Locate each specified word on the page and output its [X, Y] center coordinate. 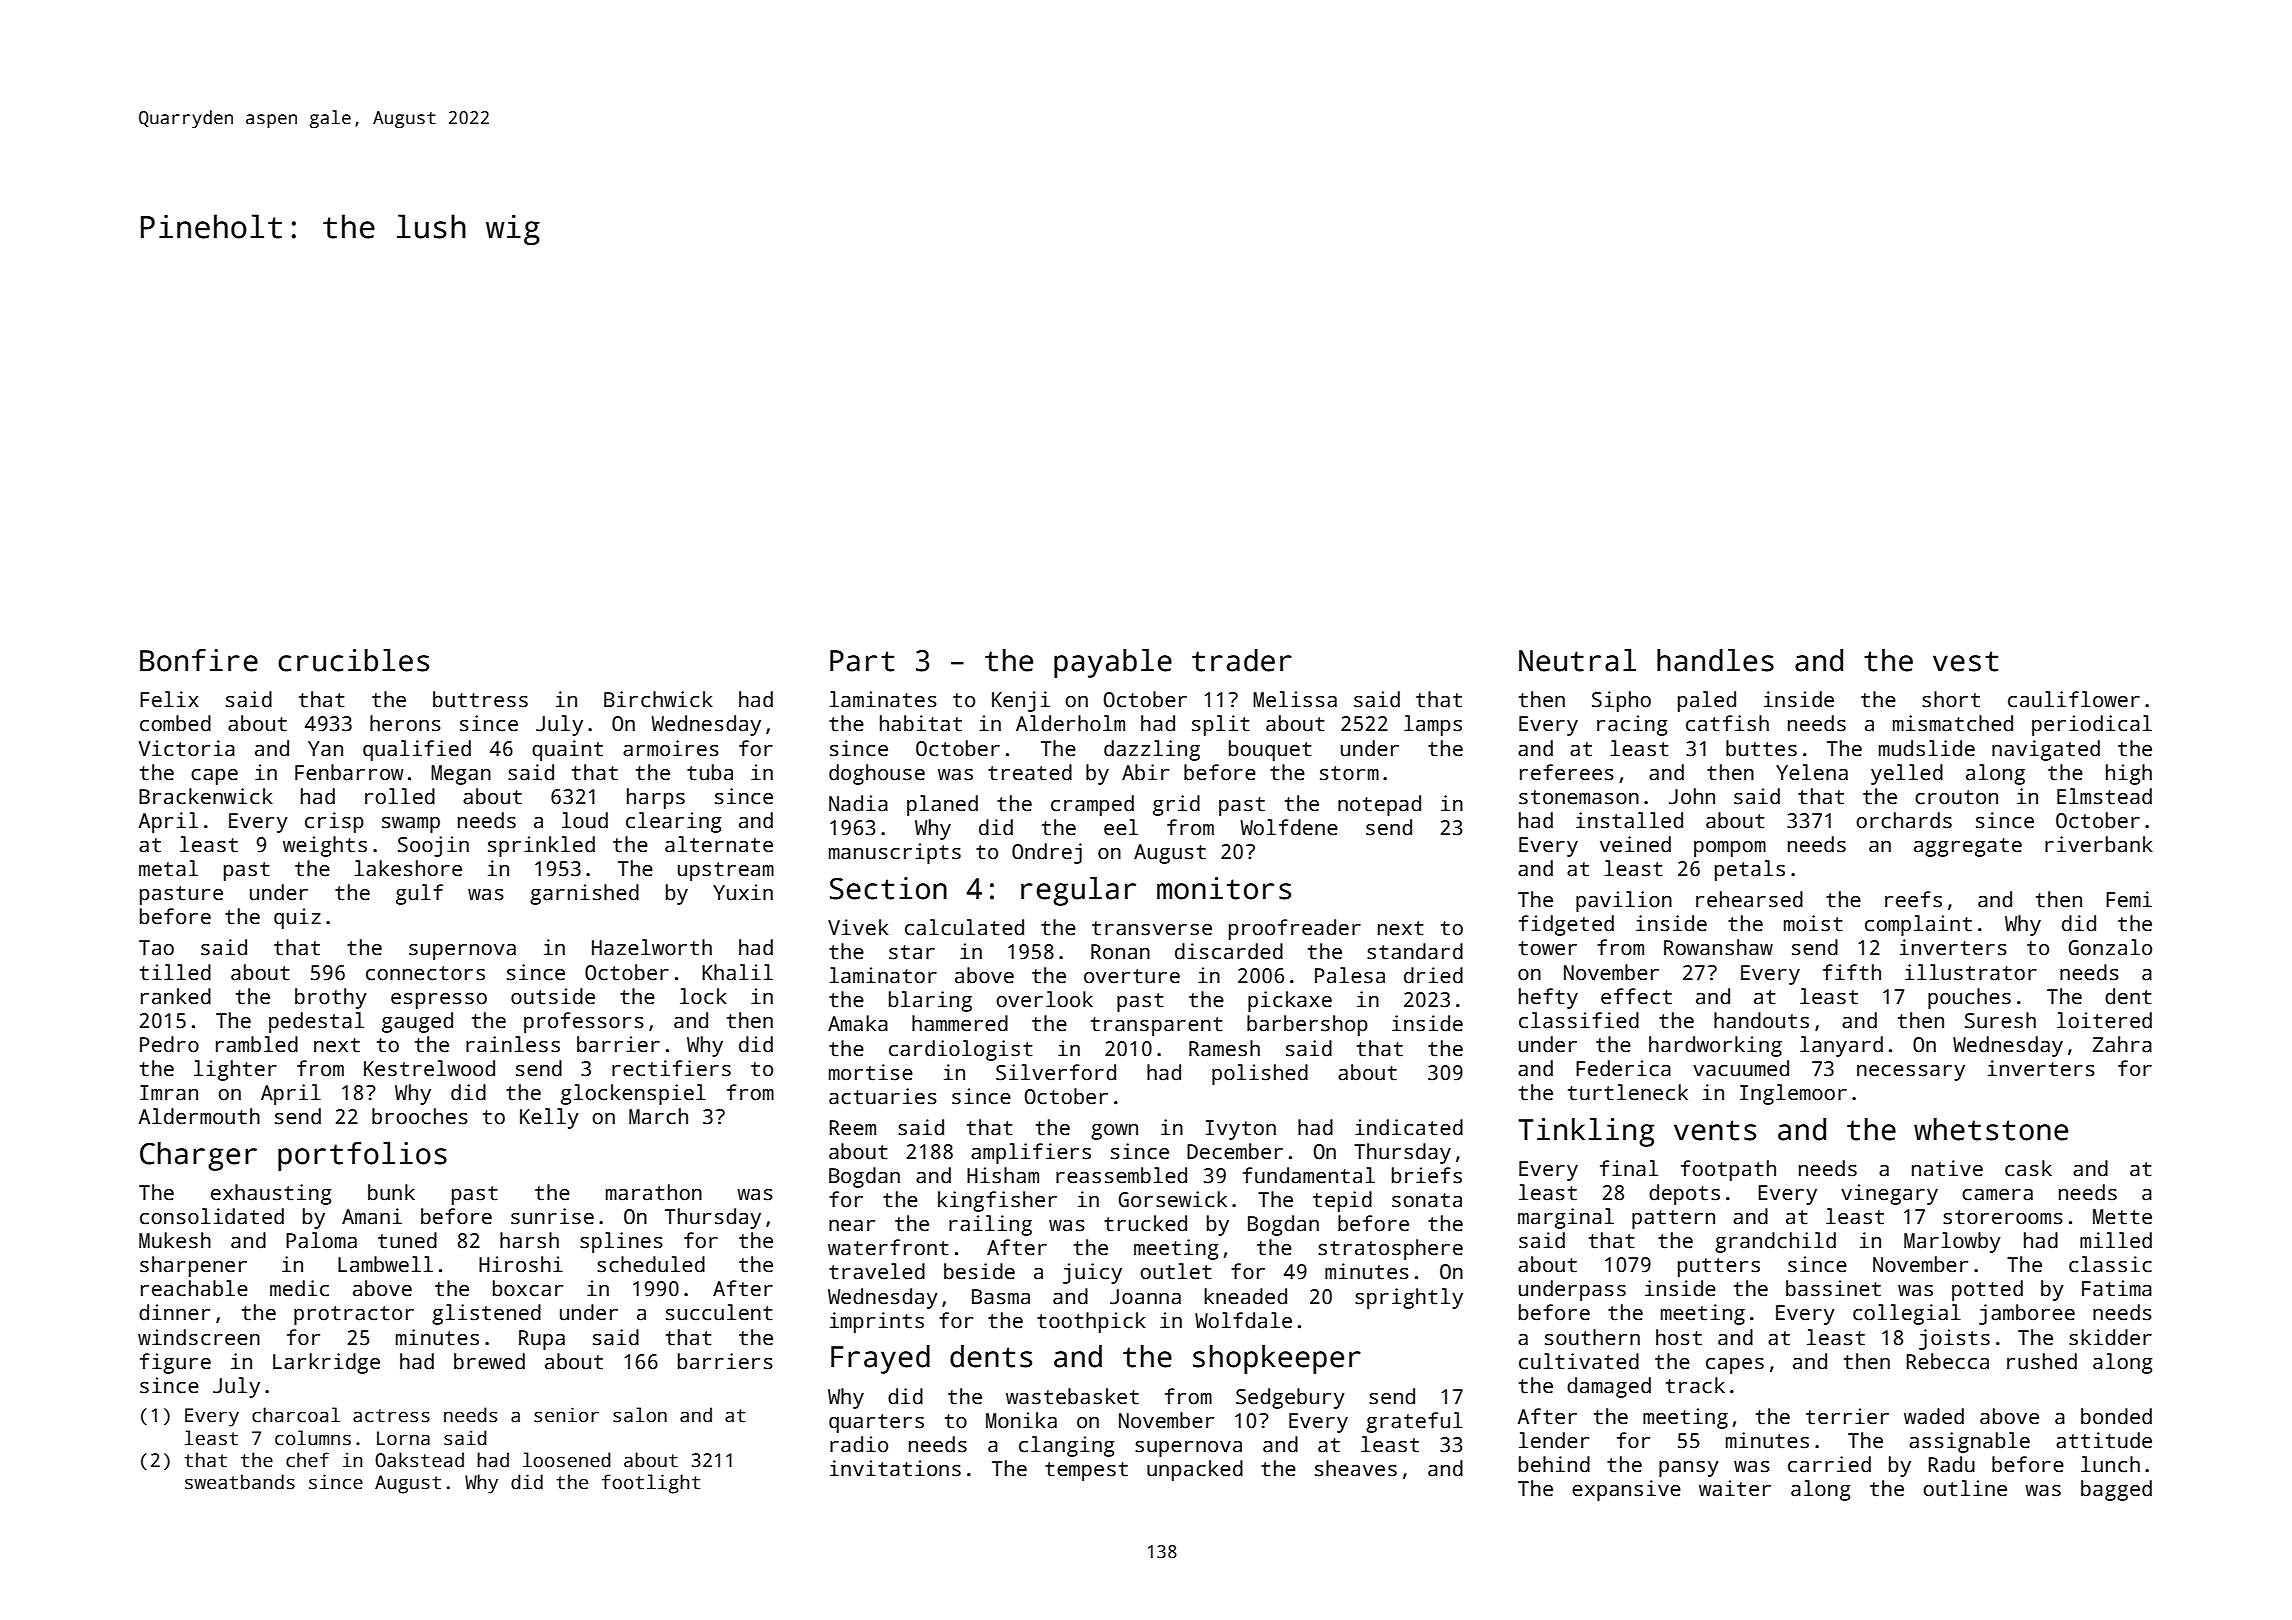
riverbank [2099, 844]
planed [942, 805]
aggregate [1968, 847]
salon [640, 1415]
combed [175, 723]
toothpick [1091, 1322]
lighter [235, 1070]
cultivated [1579, 1361]
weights [325, 846]
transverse [1152, 928]
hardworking [1715, 1046]
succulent [719, 1312]
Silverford [1056, 1072]
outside [553, 996]
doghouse [877, 774]
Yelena [1812, 772]
